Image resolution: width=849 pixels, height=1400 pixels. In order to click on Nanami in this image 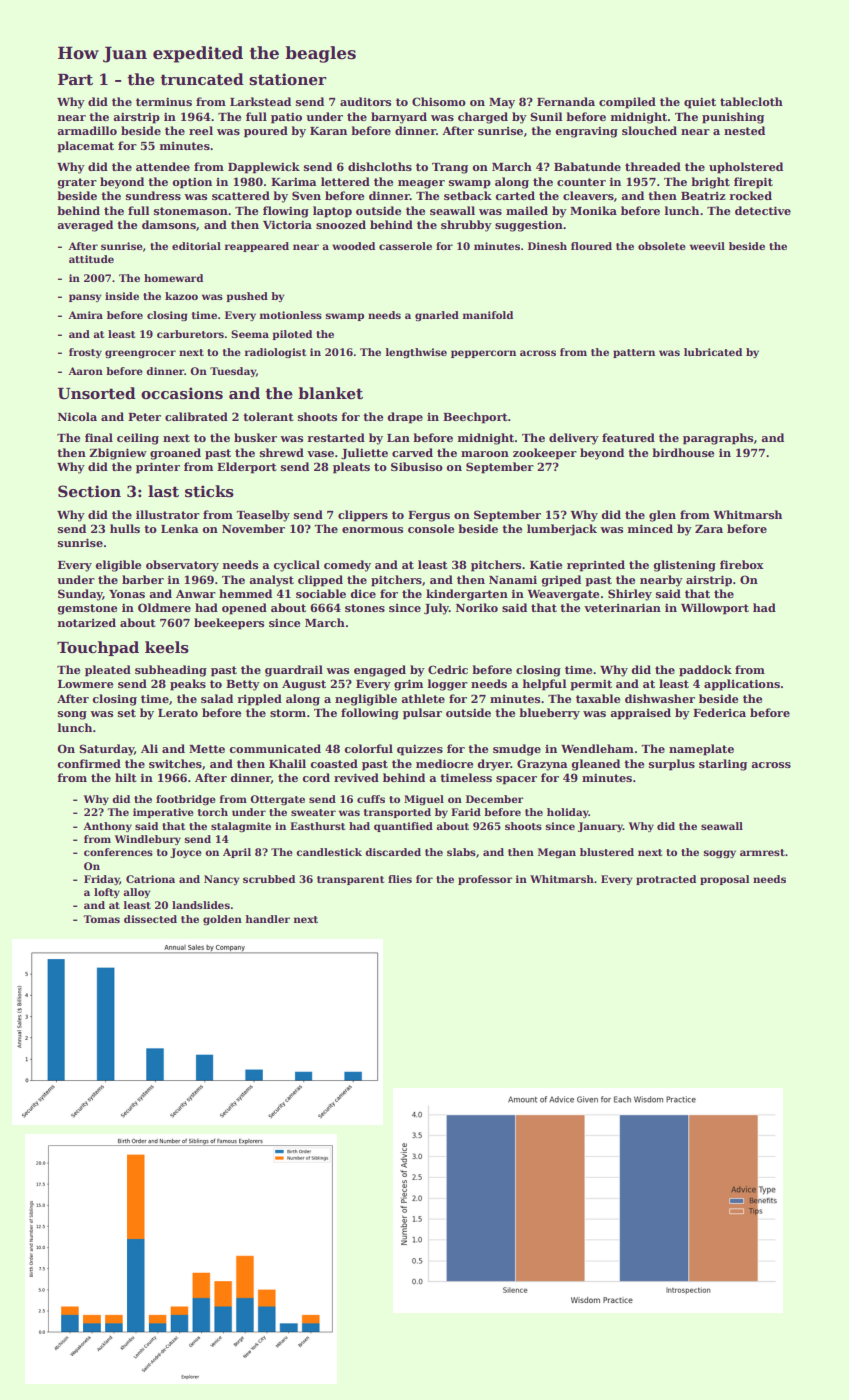, I will do `click(513, 580)`.
